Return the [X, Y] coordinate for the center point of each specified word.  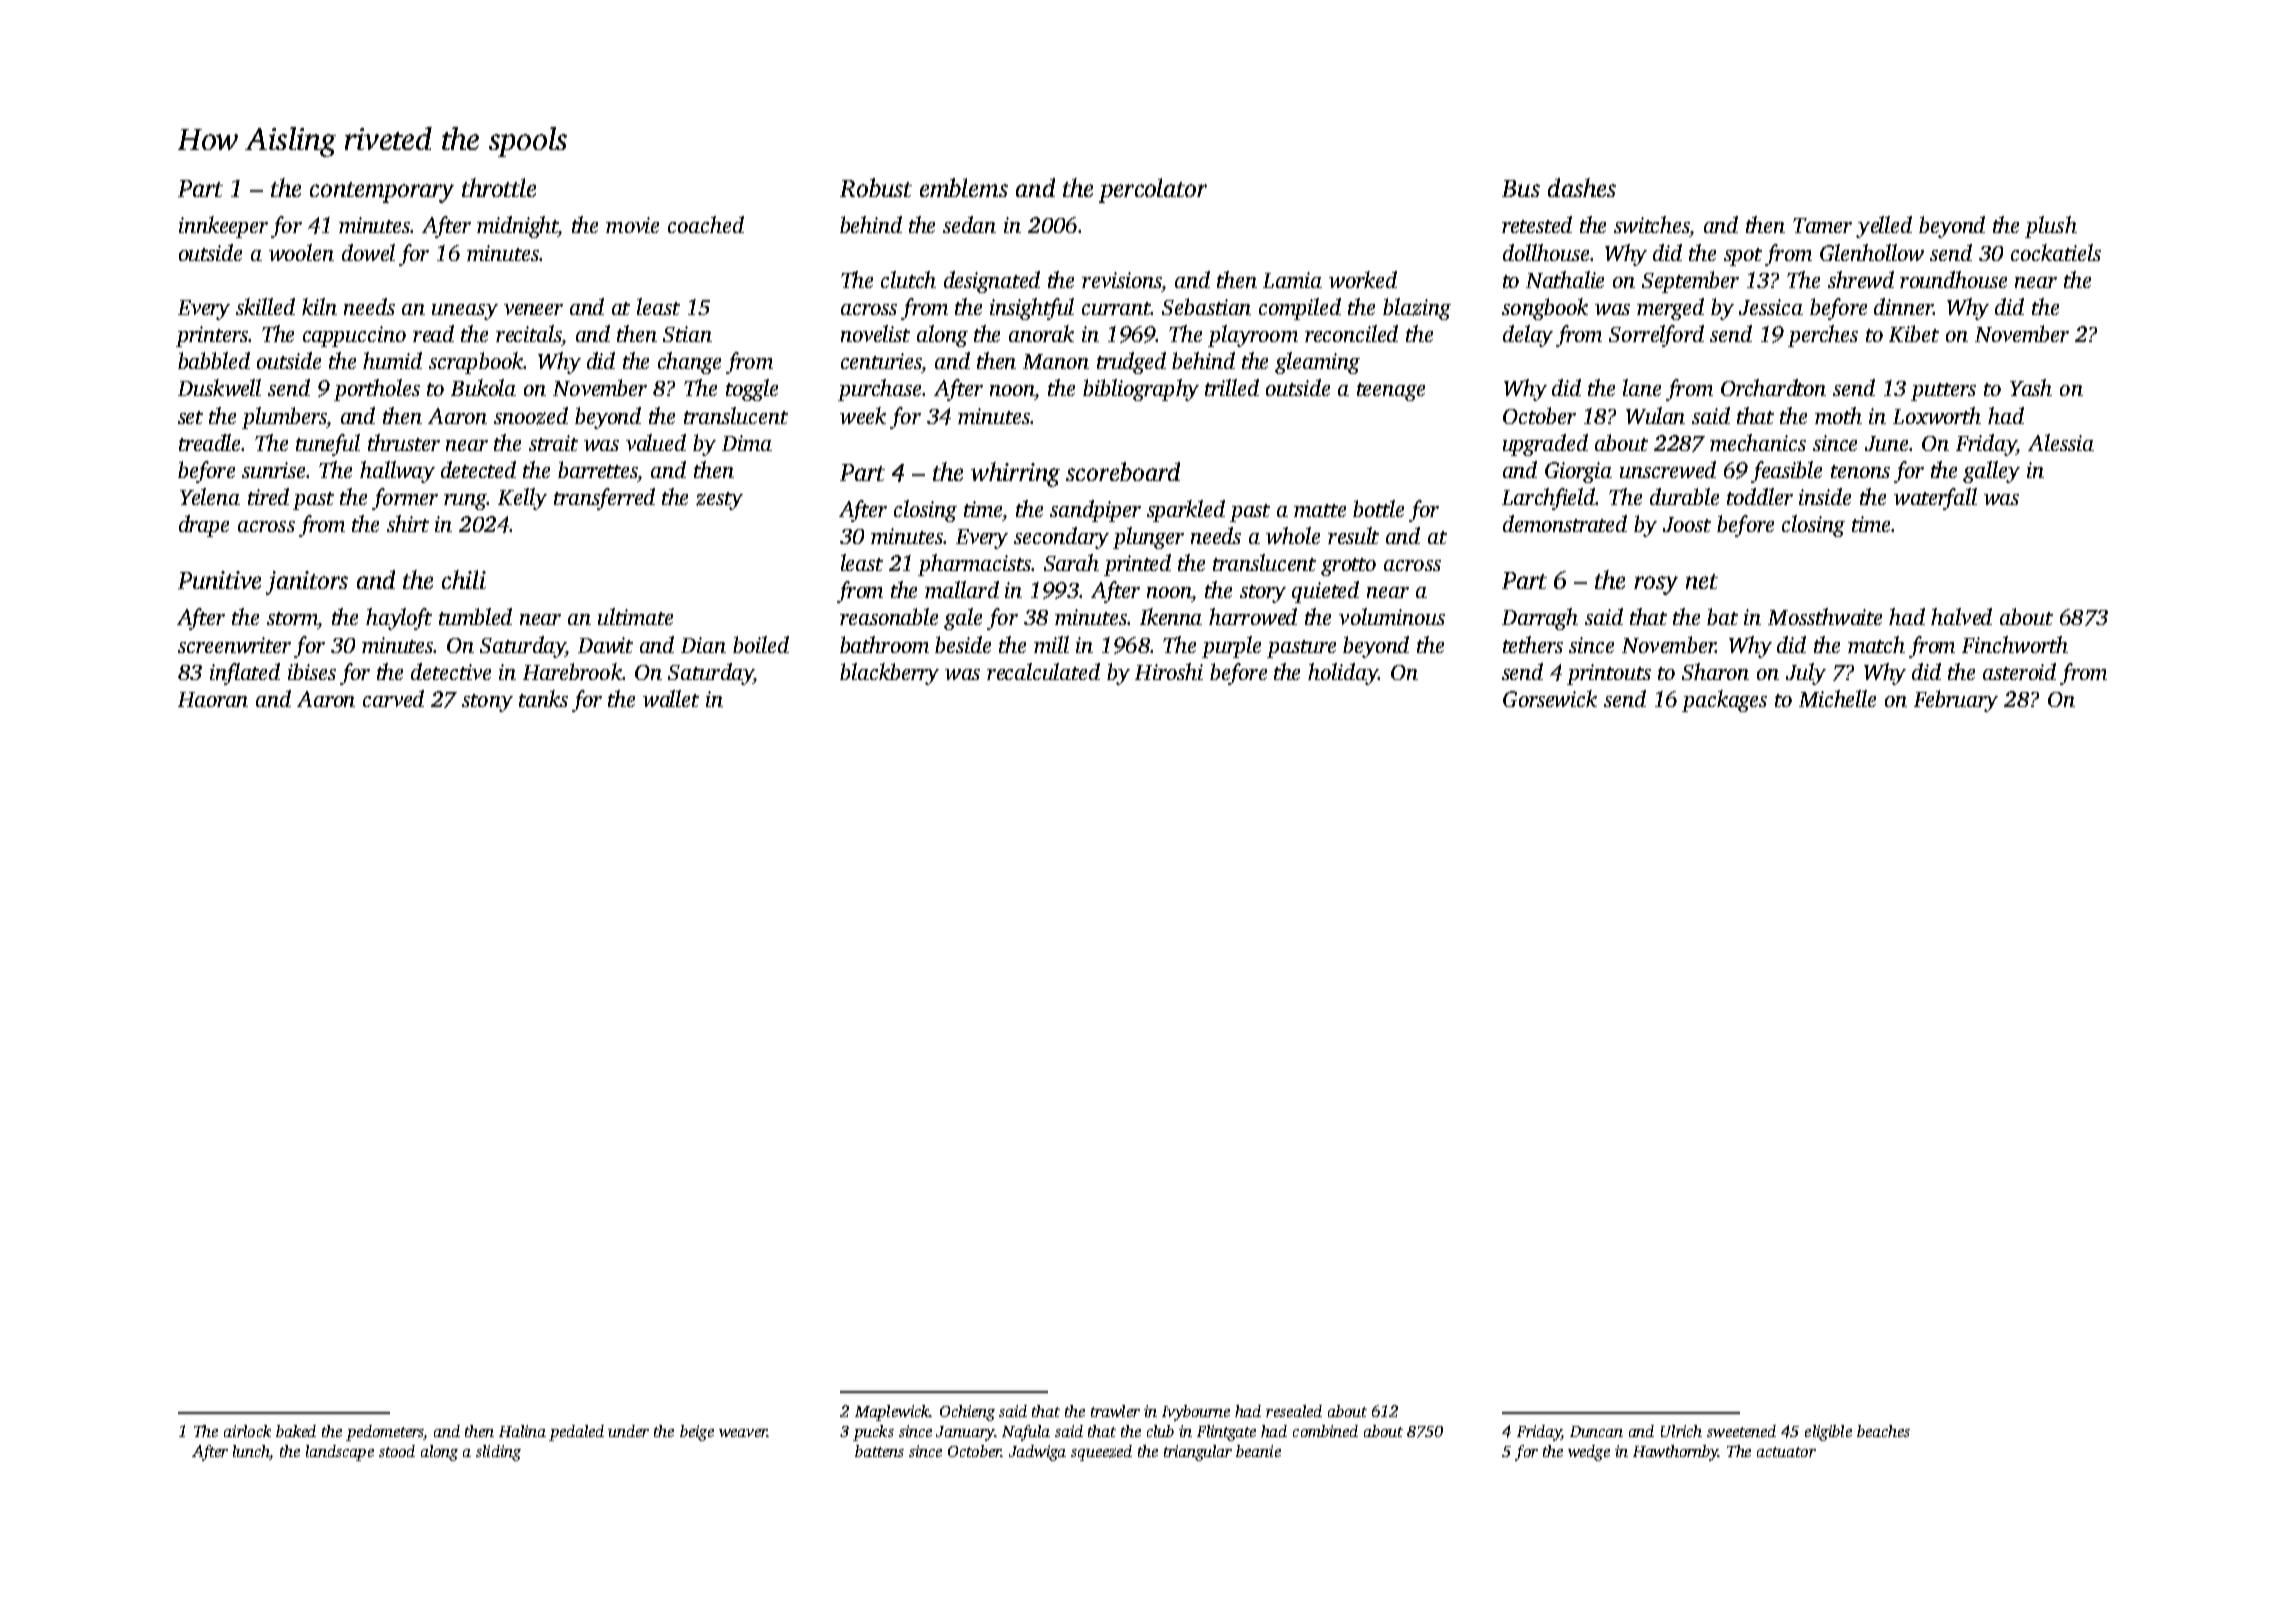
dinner [1904, 306]
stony [487, 703]
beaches [1883, 1431]
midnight [518, 227]
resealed [1294, 1411]
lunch [251, 1452]
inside [1825, 496]
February [1956, 701]
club [1160, 1431]
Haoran [213, 699]
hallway [397, 472]
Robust [876, 187]
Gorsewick [1550, 698]
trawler [1115, 1411]
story [1263, 594]
